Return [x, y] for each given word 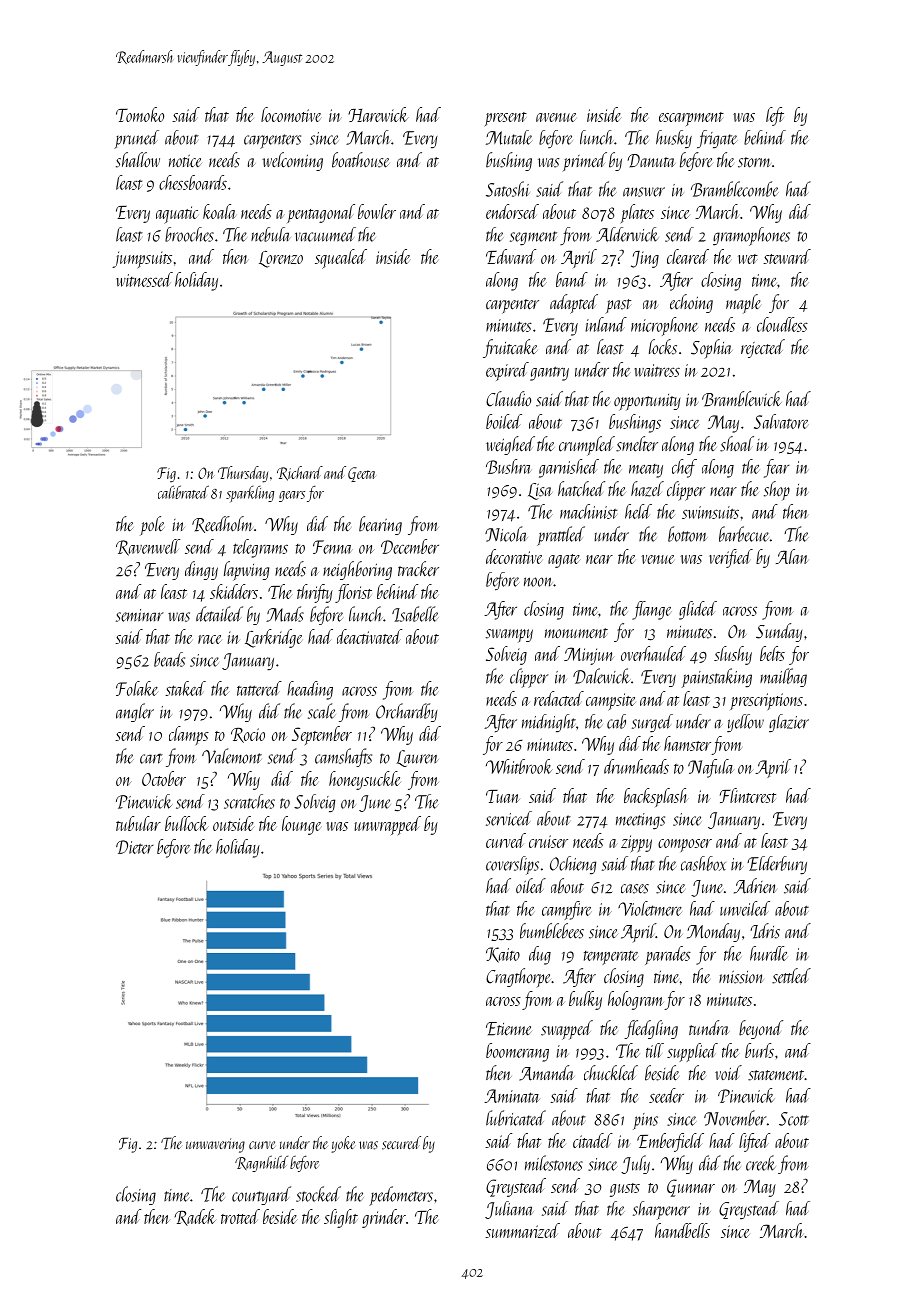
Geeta [362, 474]
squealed [341, 259]
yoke [343, 1144]
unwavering [215, 1145]
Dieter [135, 847]
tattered [259, 688]
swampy [509, 636]
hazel [647, 489]
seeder [666, 1095]
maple [743, 304]
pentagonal [321, 213]
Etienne [509, 1029]
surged [652, 723]
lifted [754, 1142]
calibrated [183, 492]
